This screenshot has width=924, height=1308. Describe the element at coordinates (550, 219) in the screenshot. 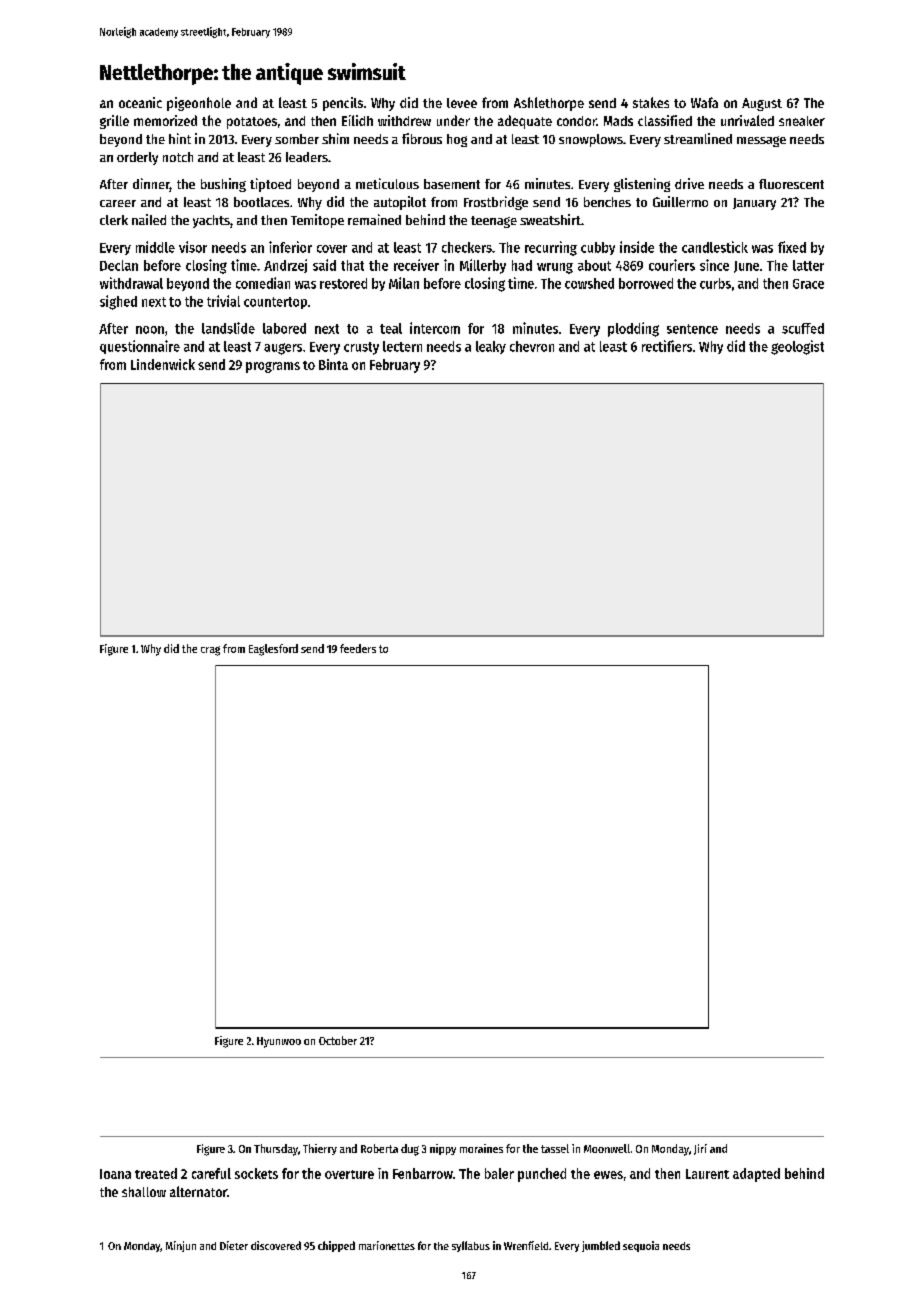

I see `sweatshirt` at that location.
